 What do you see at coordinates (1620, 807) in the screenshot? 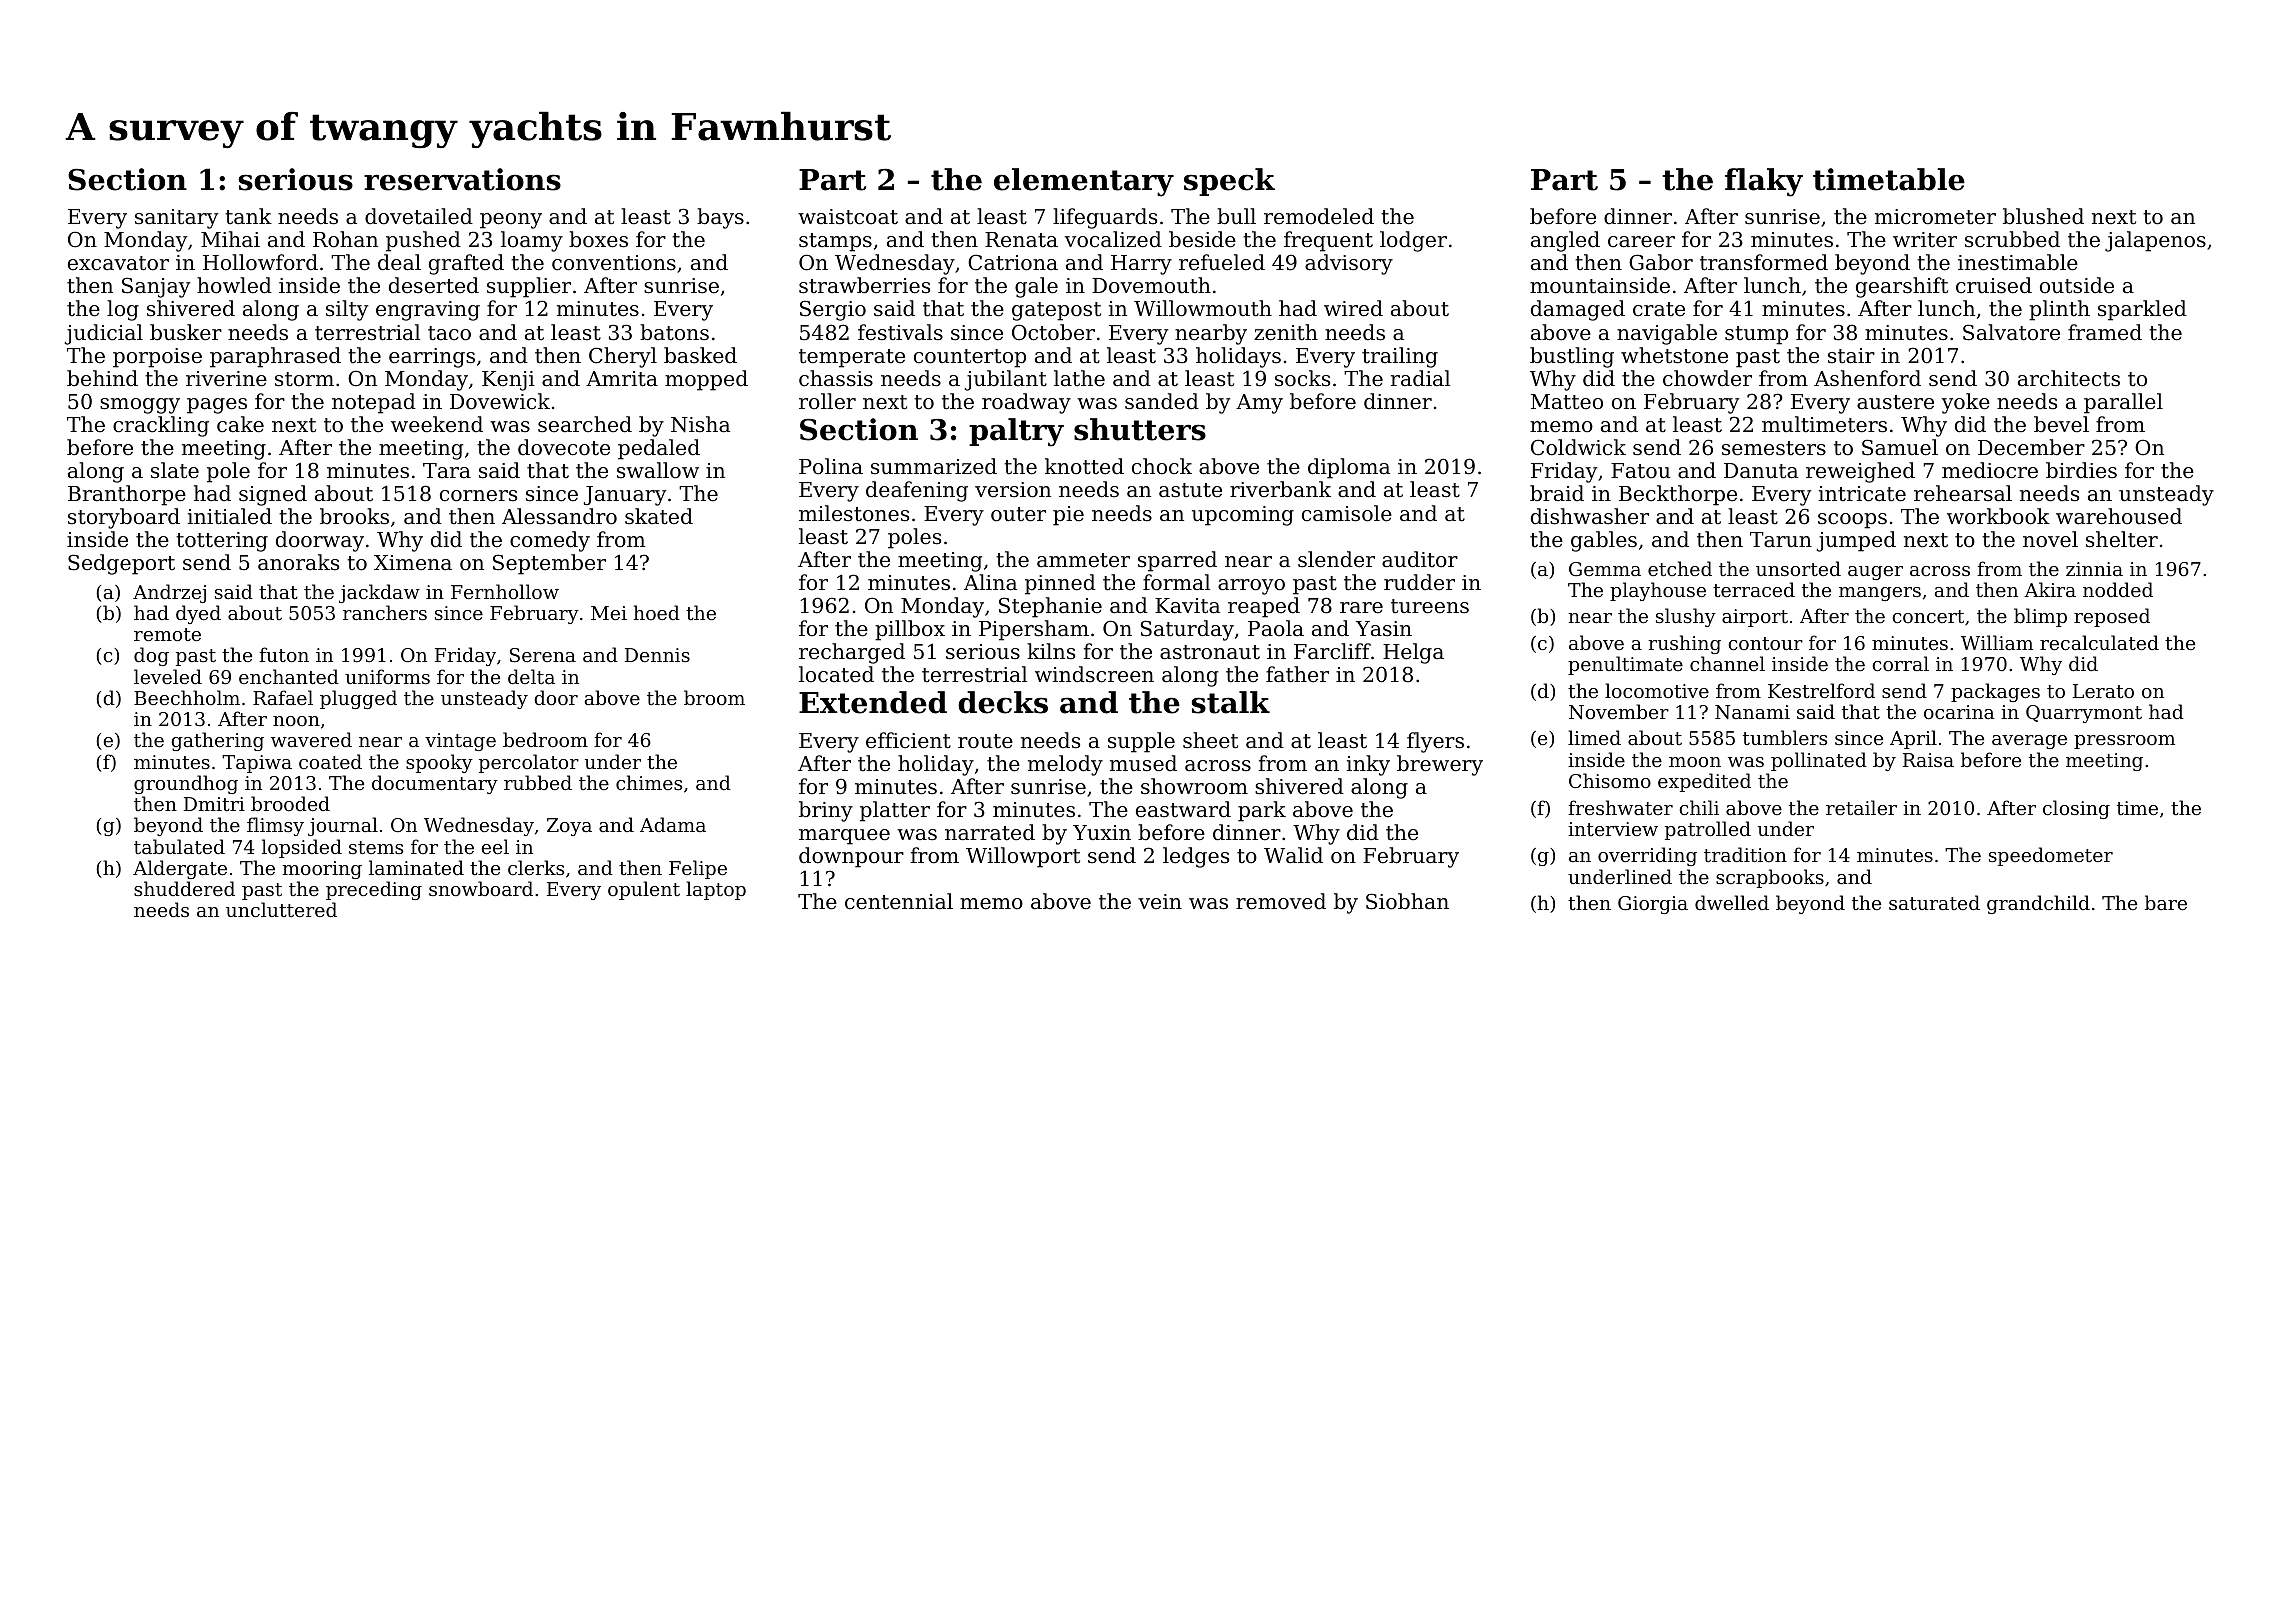
I see `freshwater` at bounding box center [1620, 807].
